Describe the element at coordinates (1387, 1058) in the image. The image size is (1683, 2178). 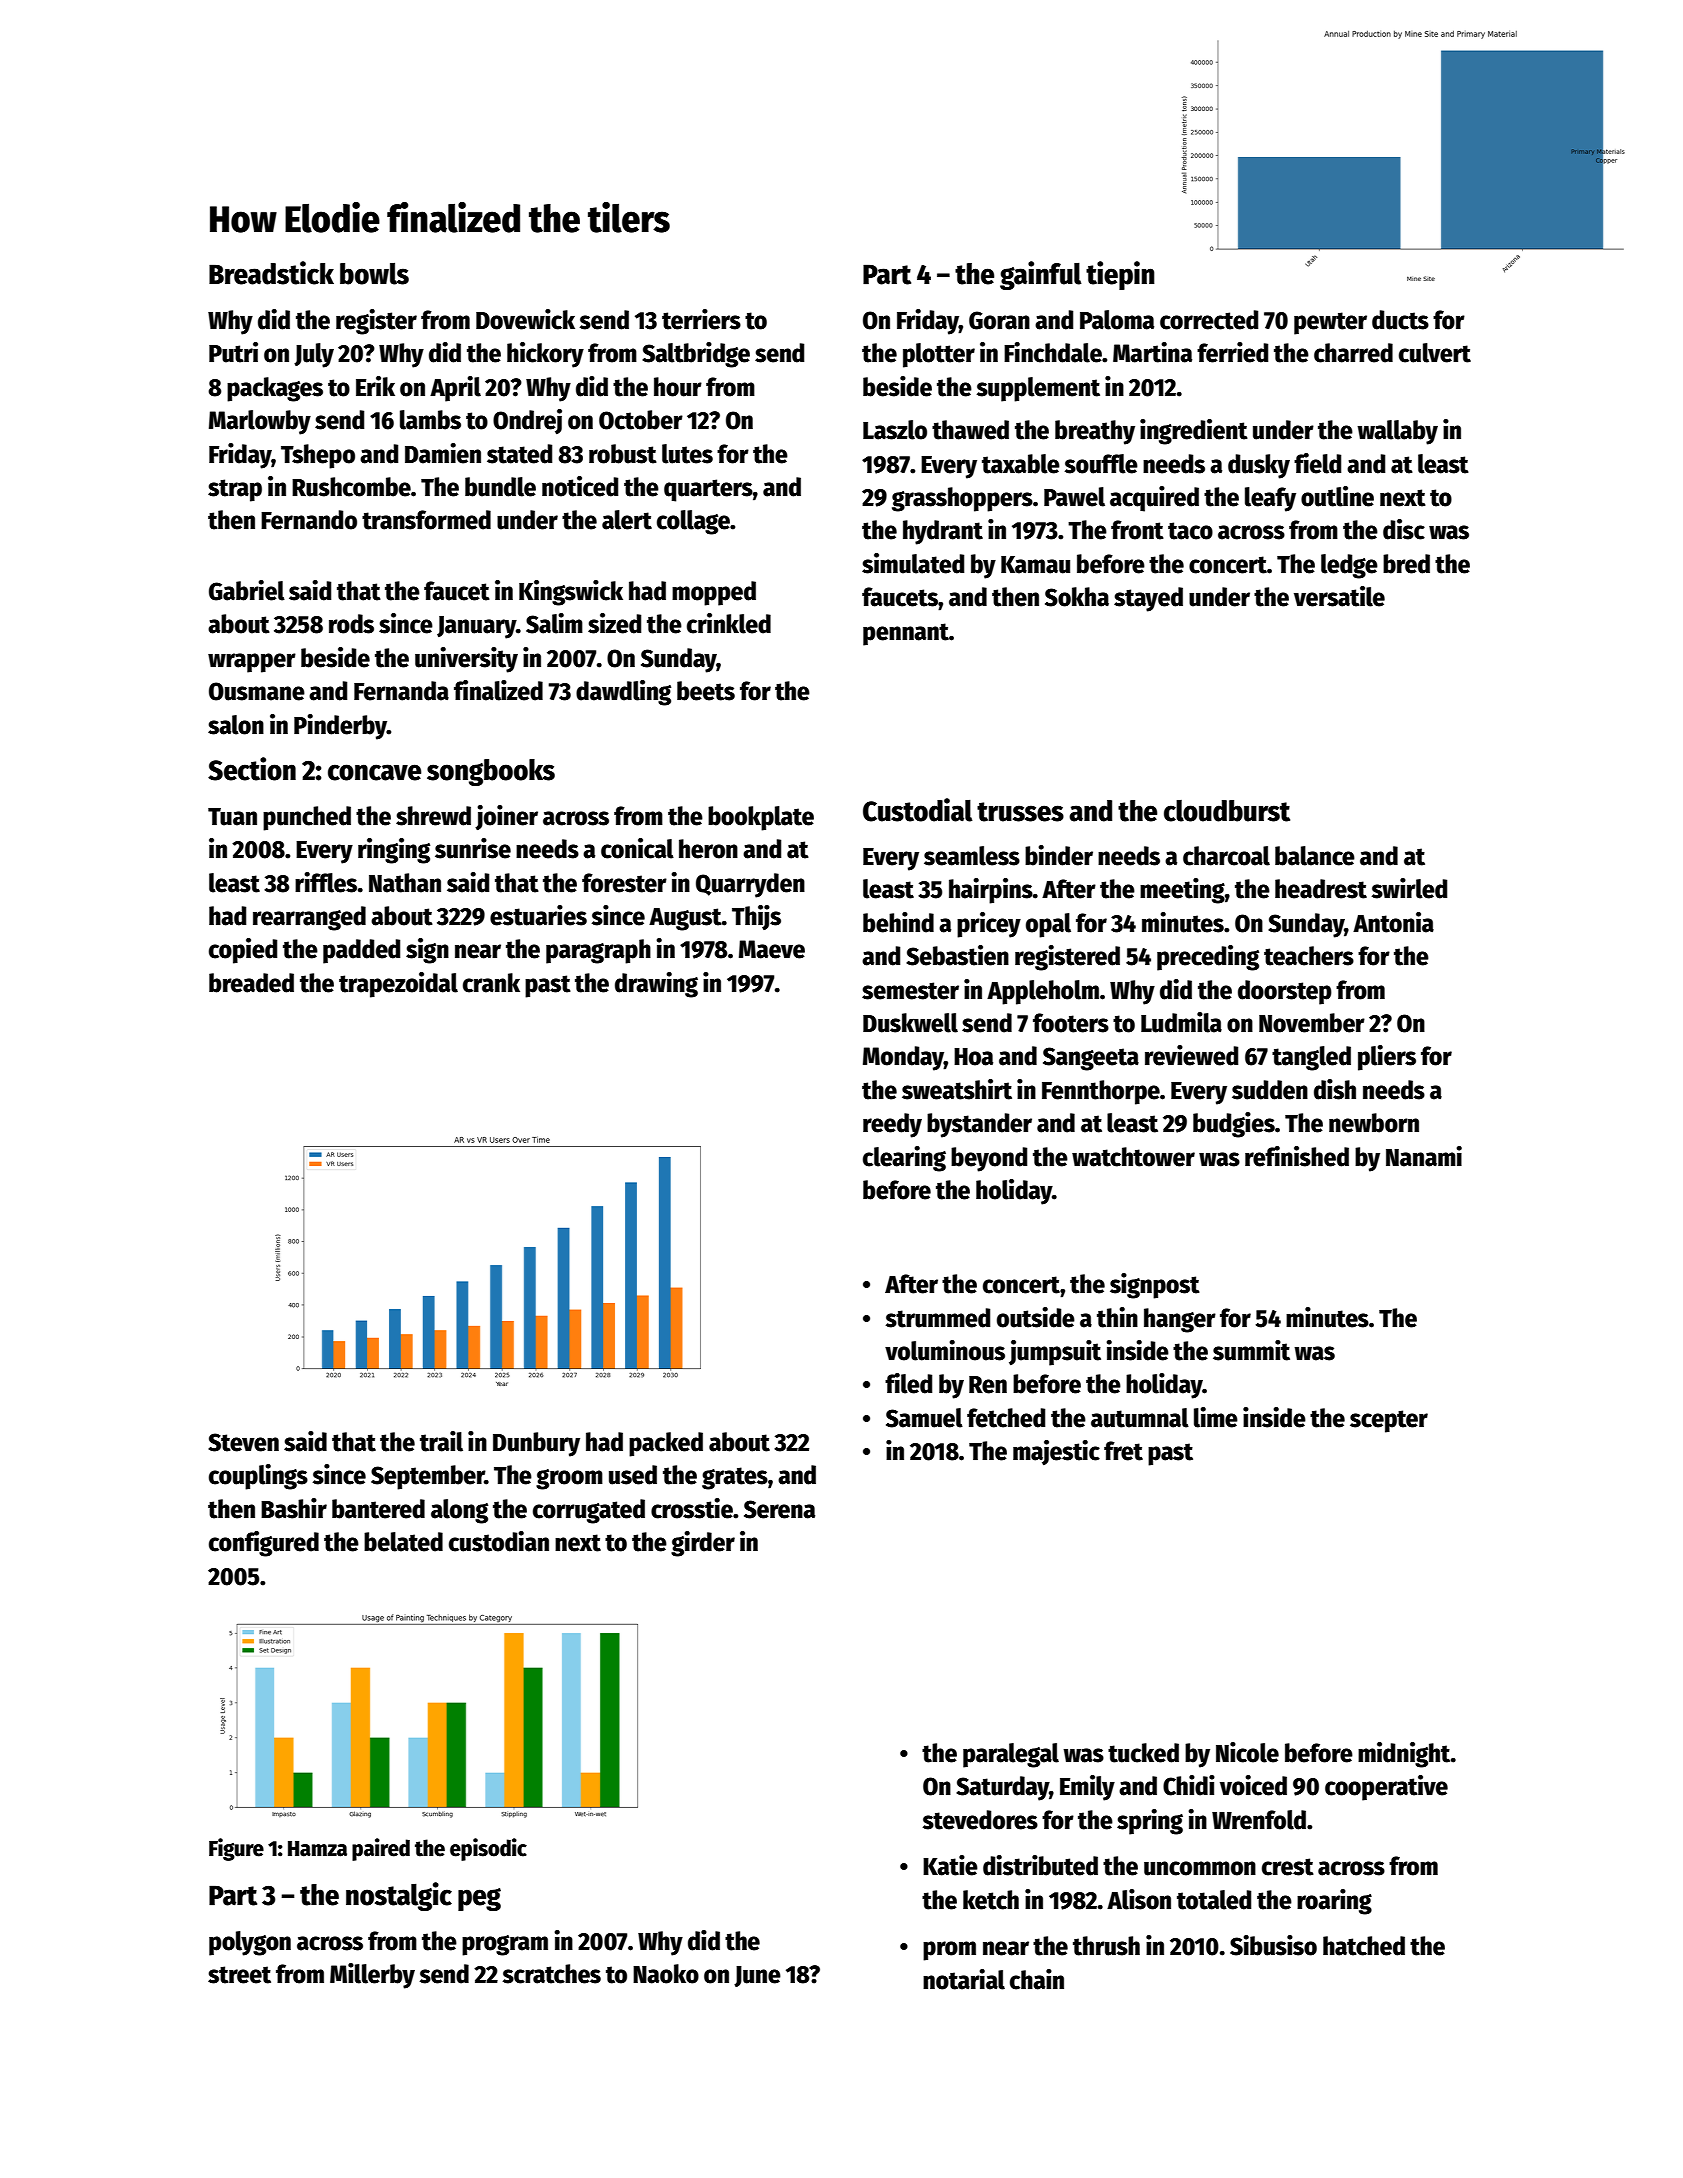
I see `pliers` at that location.
